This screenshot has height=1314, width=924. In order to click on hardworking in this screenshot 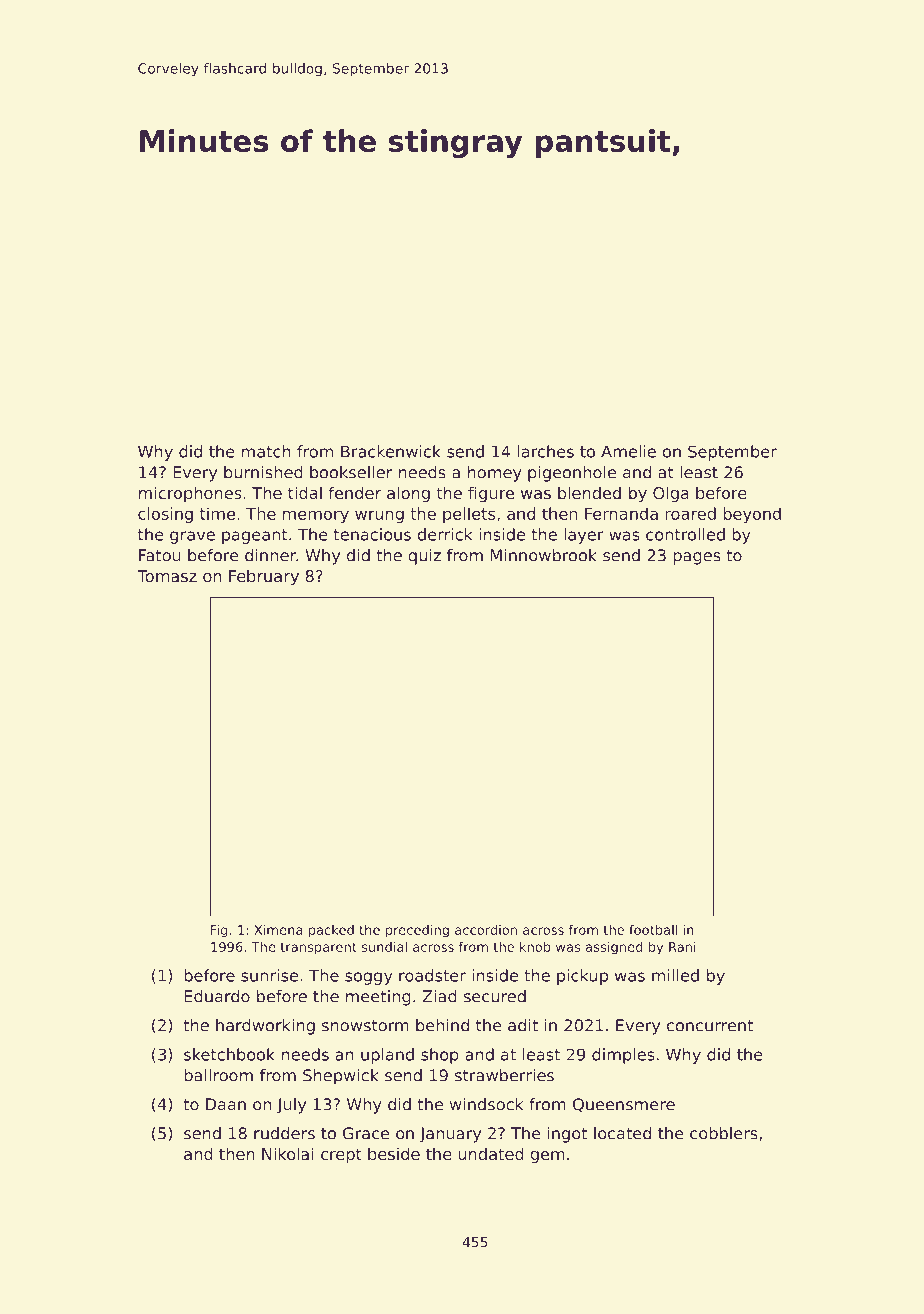, I will do `click(265, 1027)`.
